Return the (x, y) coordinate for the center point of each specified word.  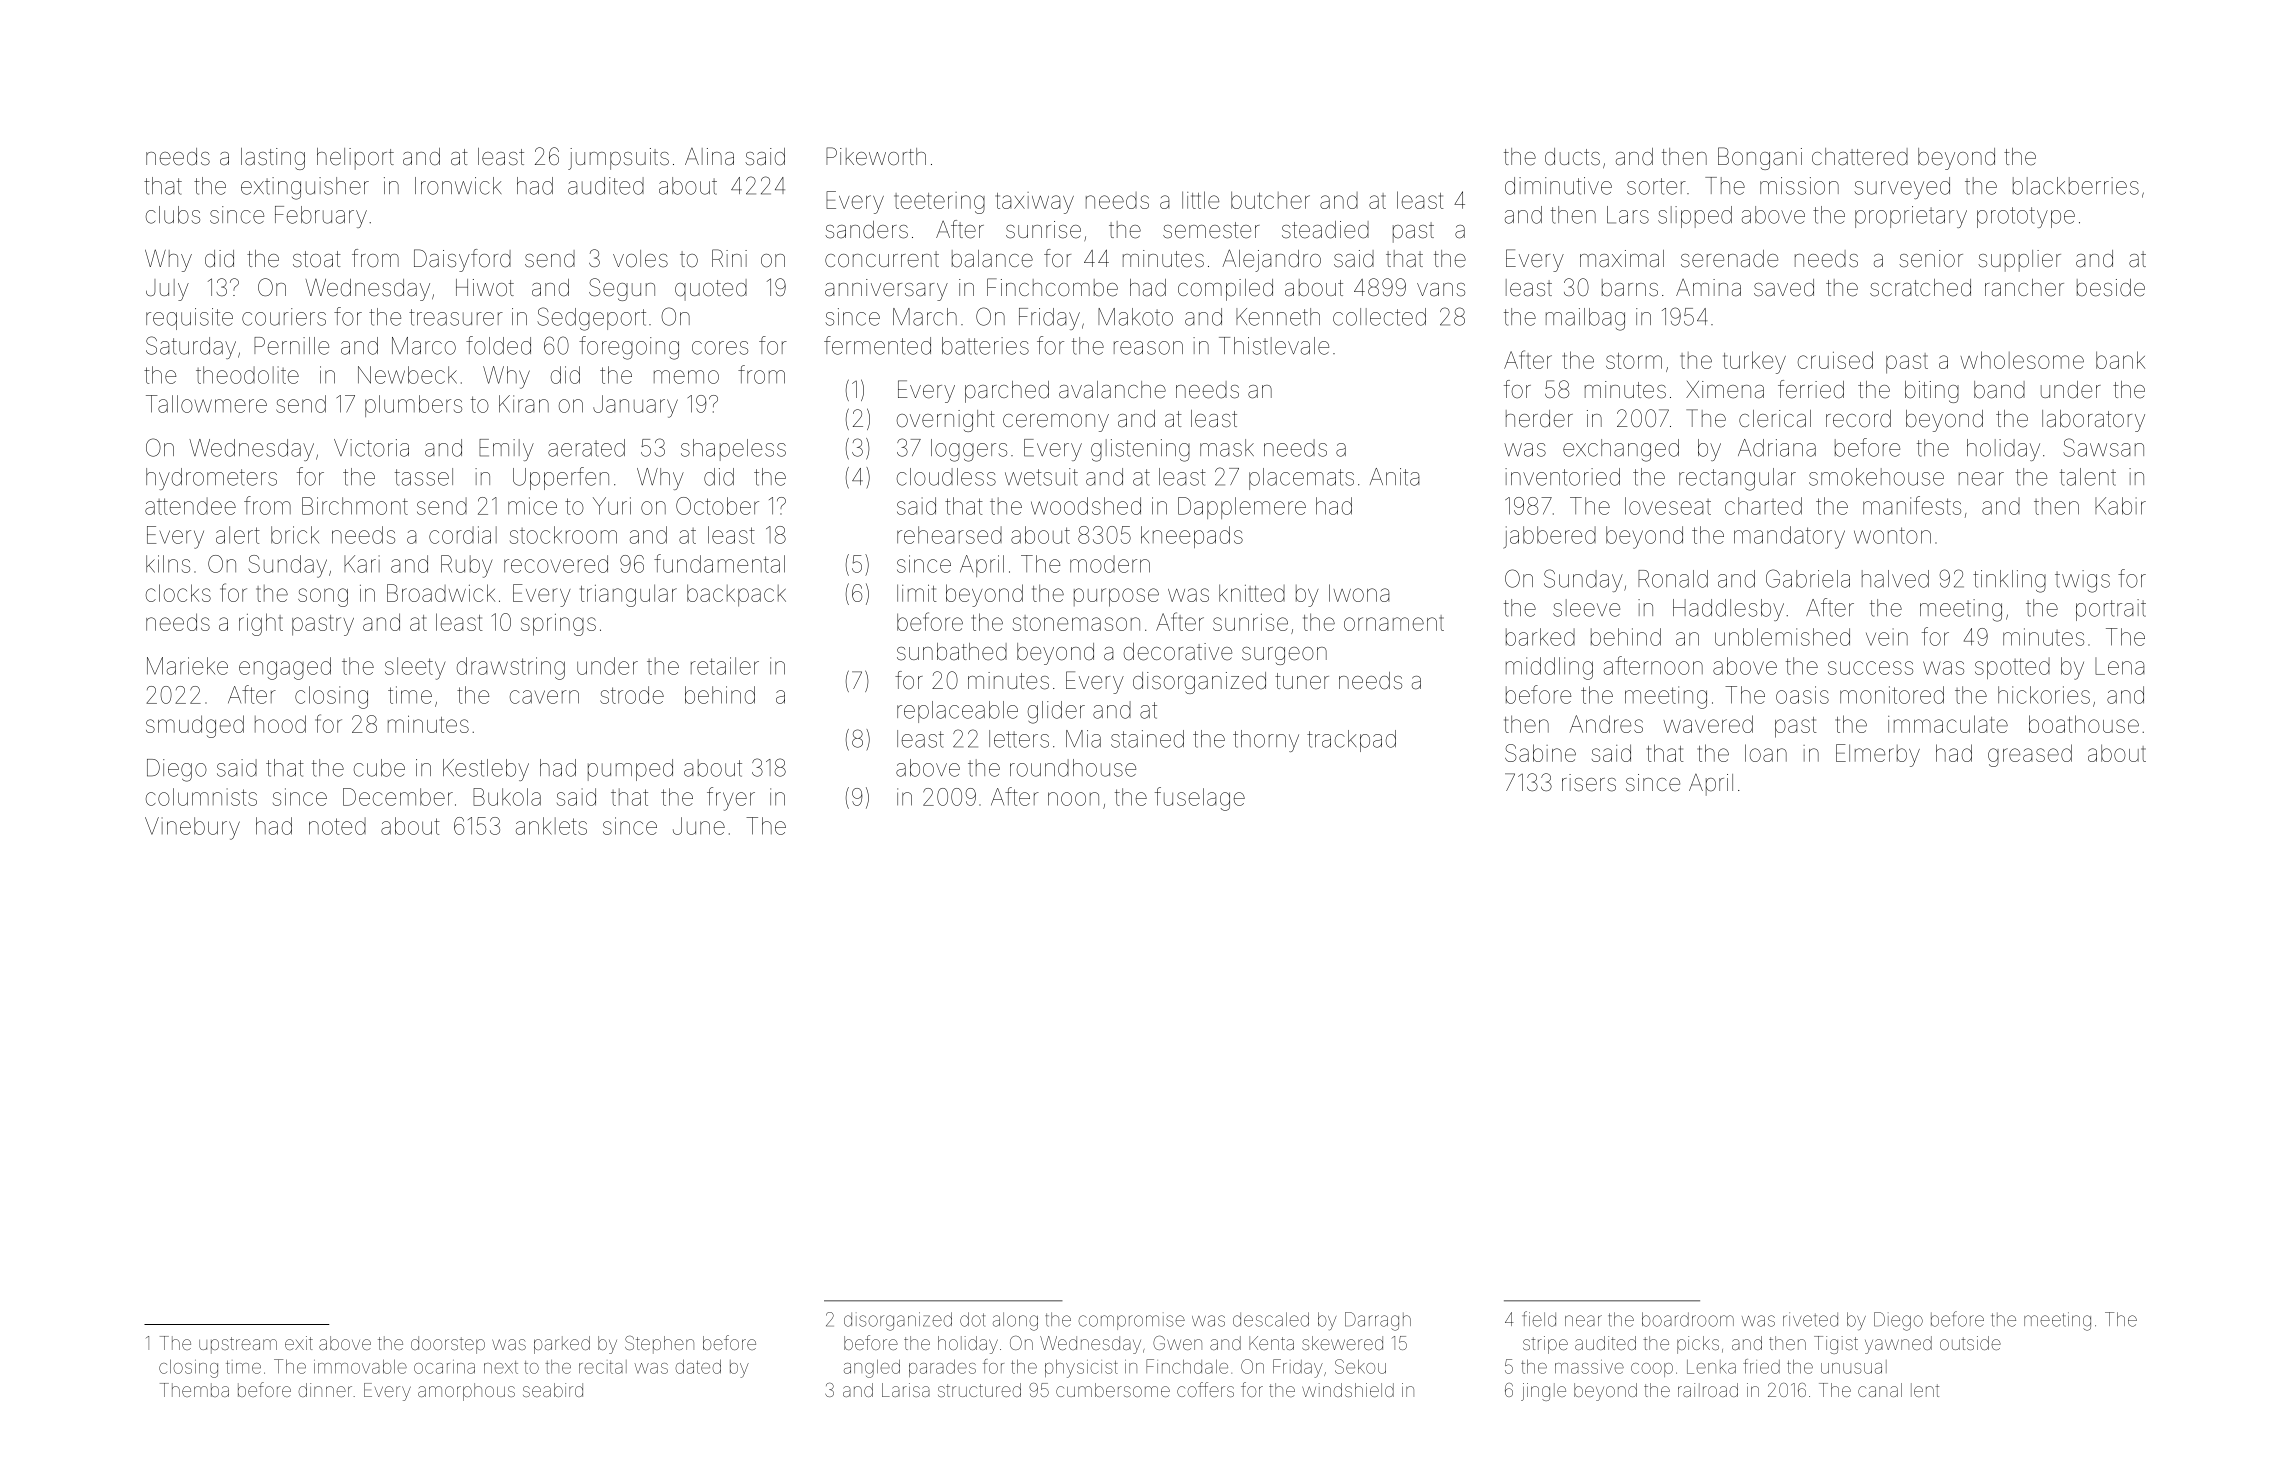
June (699, 826)
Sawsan (2103, 447)
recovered (556, 564)
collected (1379, 317)
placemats (1301, 479)
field (1539, 1319)
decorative (1178, 652)
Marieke (187, 666)
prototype (2026, 217)
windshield (1348, 1390)
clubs (173, 215)
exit (299, 1343)
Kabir (2120, 506)
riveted (1810, 1319)
